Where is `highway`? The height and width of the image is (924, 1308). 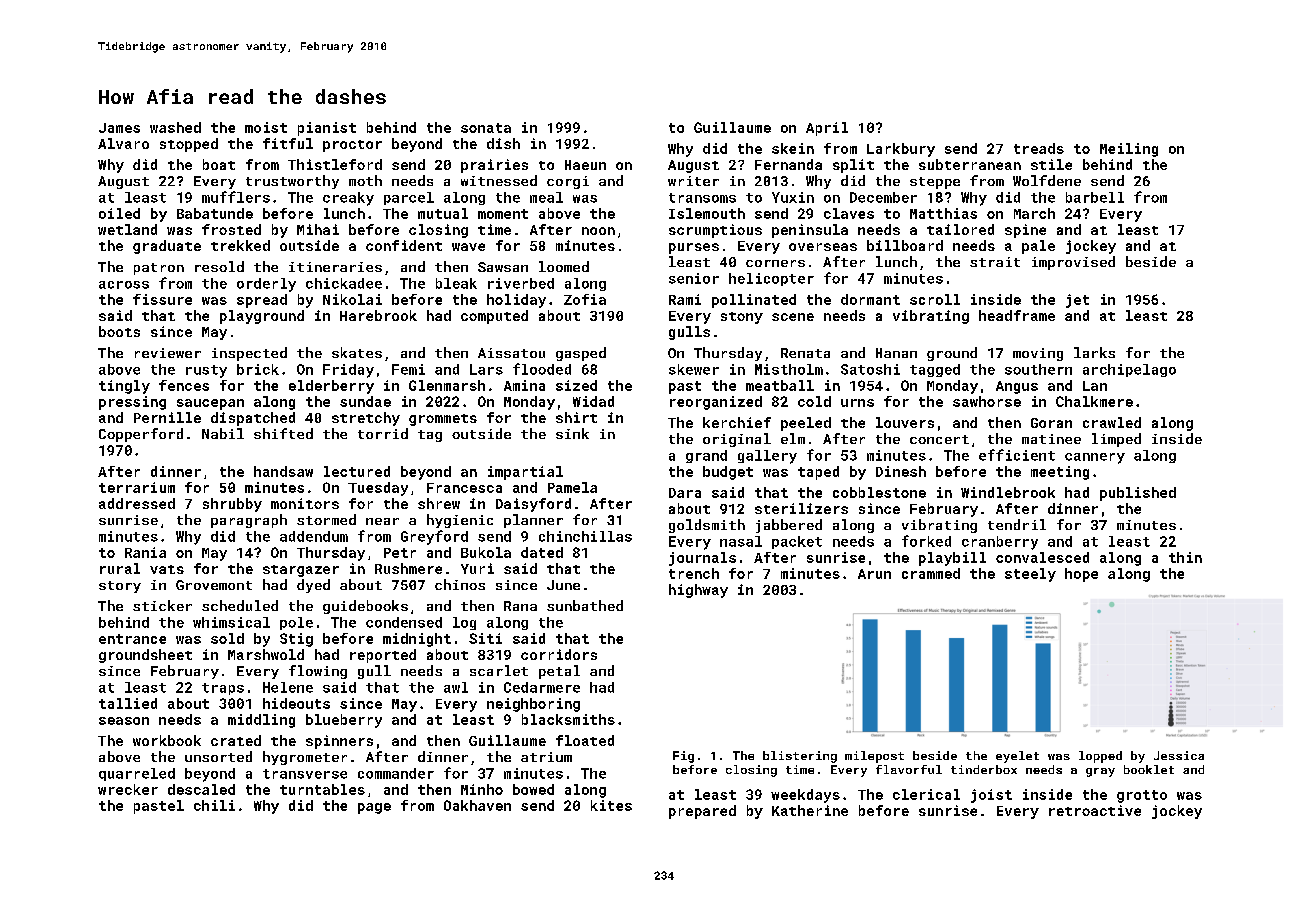 highway is located at coordinates (698, 591).
